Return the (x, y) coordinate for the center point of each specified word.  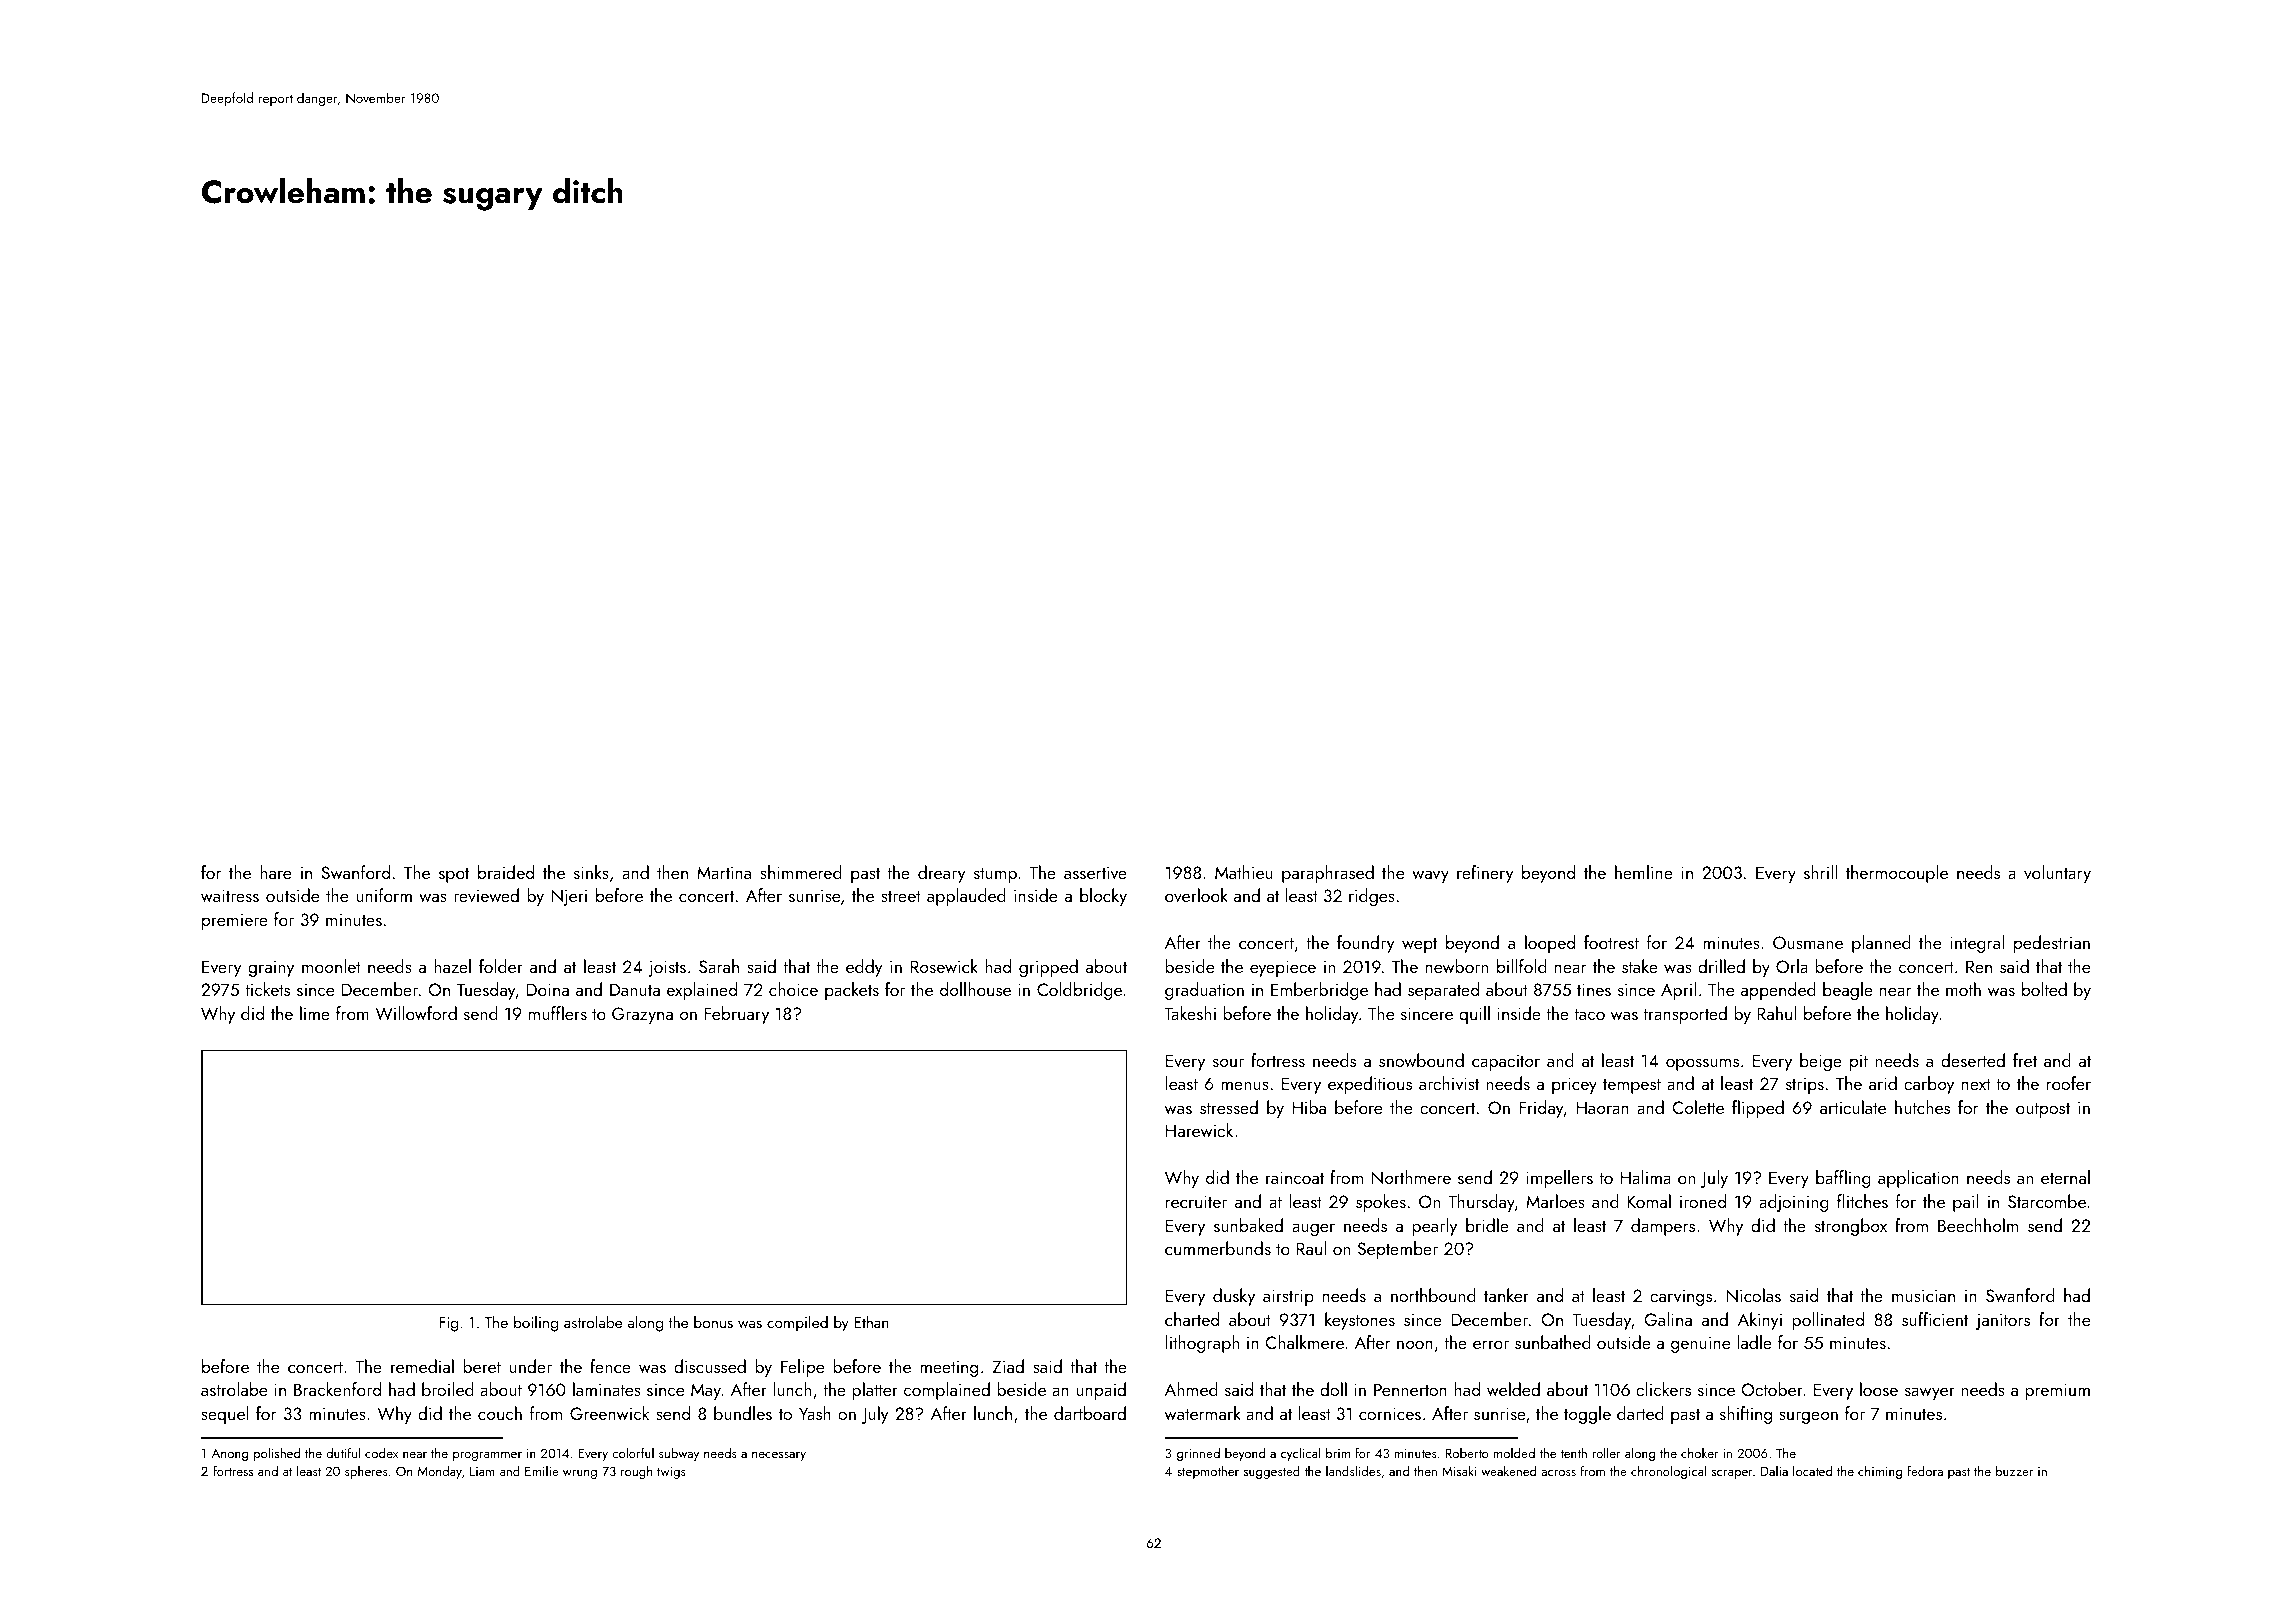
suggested (1272, 1472)
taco (1589, 1014)
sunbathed (1553, 1342)
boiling (536, 1324)
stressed (1229, 1107)
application (1918, 1179)
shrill (1820, 872)
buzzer (2014, 1470)
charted (1192, 1319)
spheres (366, 1472)
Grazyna (642, 1015)
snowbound (1421, 1060)
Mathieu (1244, 872)
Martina (724, 872)
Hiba (1309, 1107)
